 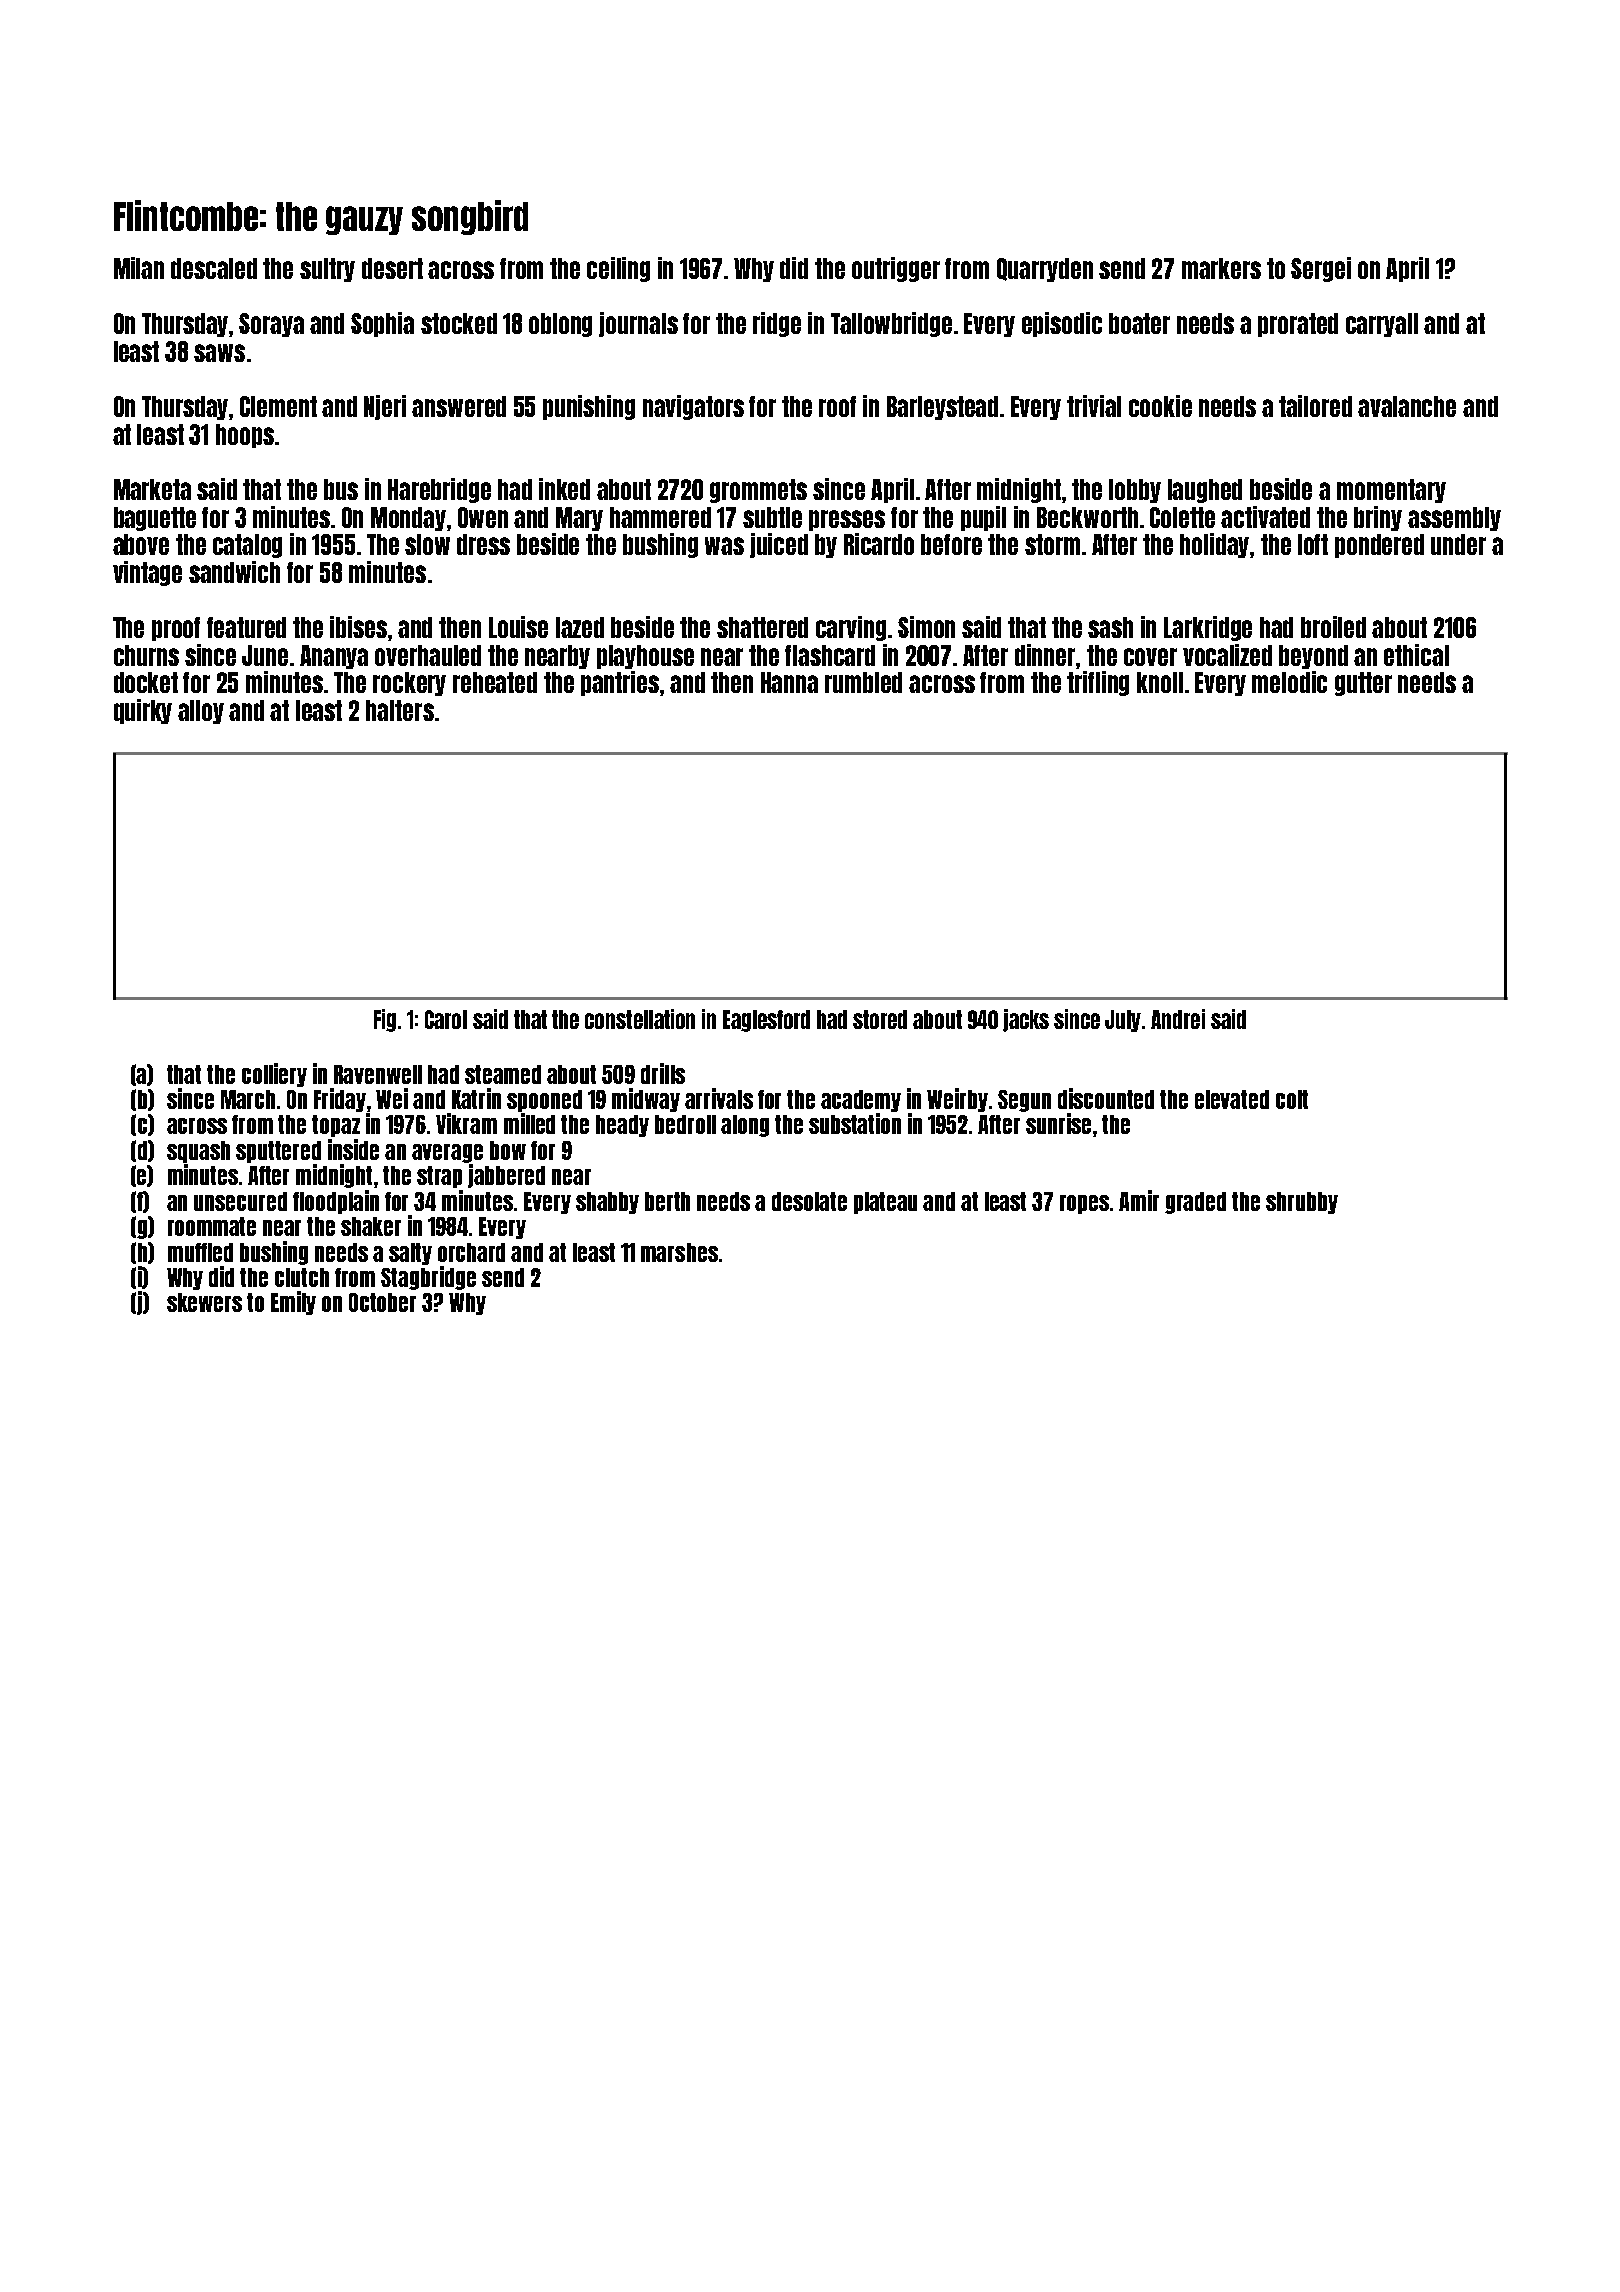 What do you see at coordinates (618, 269) in the page?
I see `ceiling` at bounding box center [618, 269].
